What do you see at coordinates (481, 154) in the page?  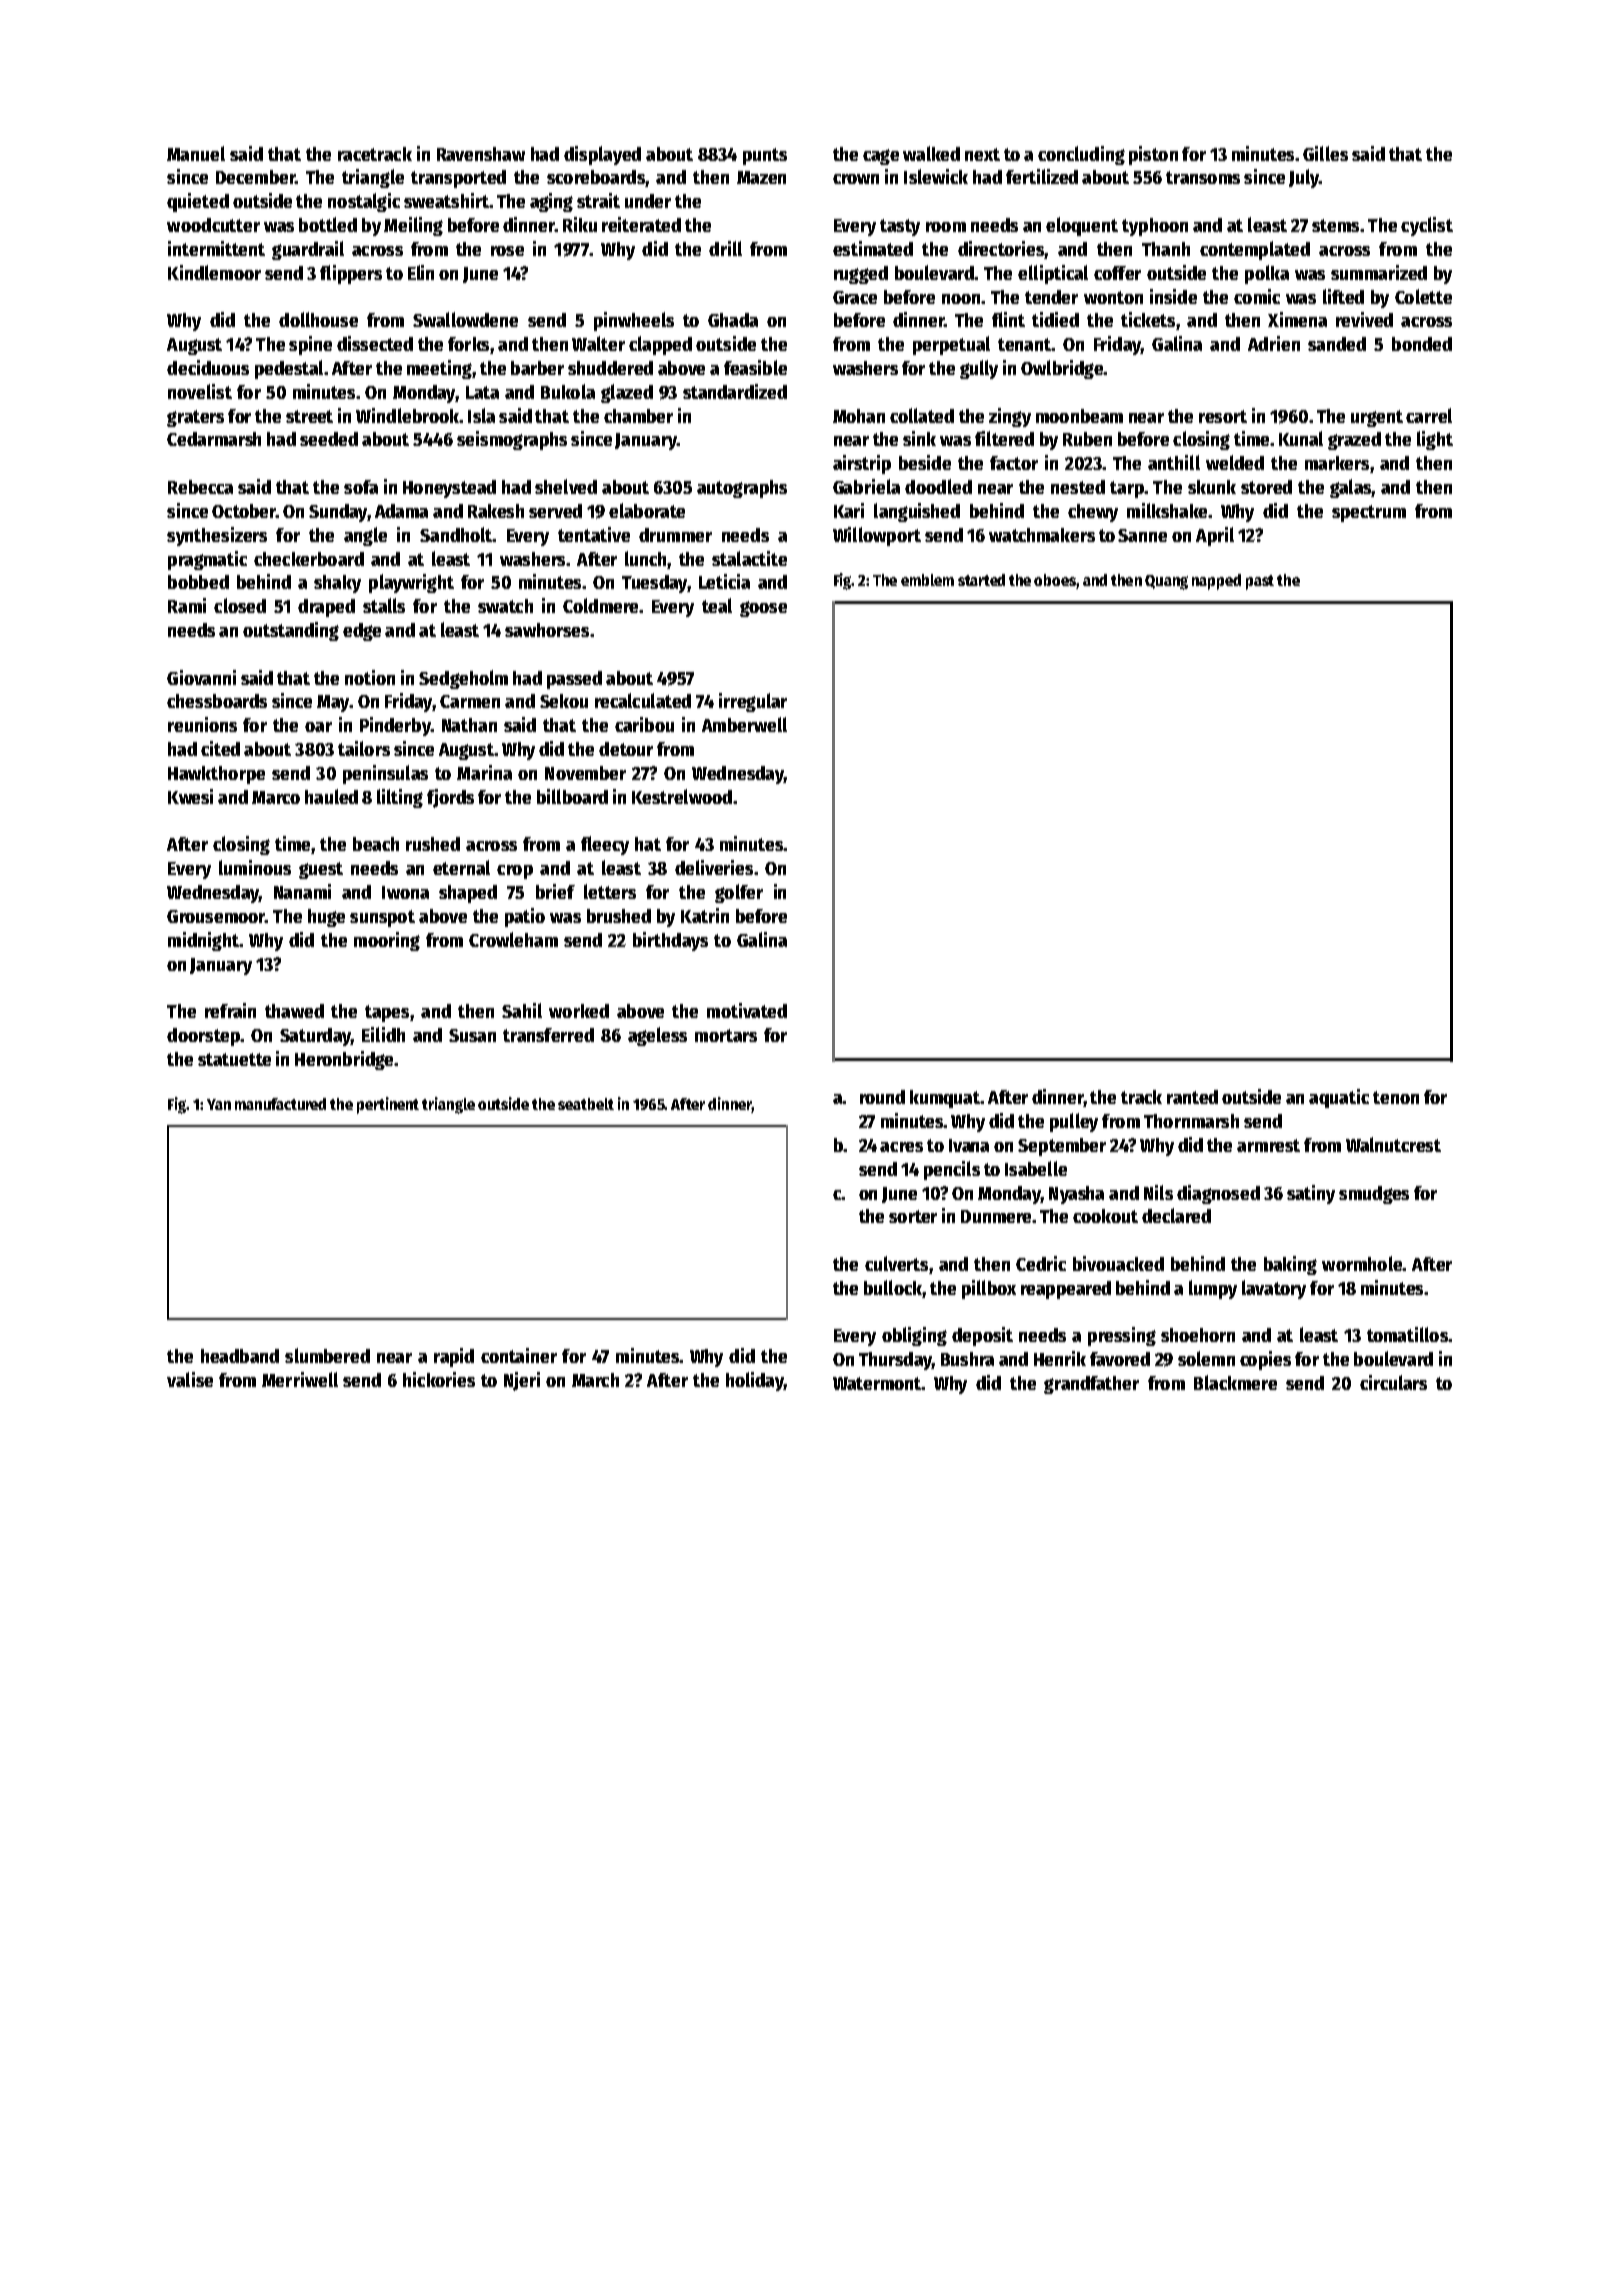 I see `Ravenshaw` at bounding box center [481, 154].
